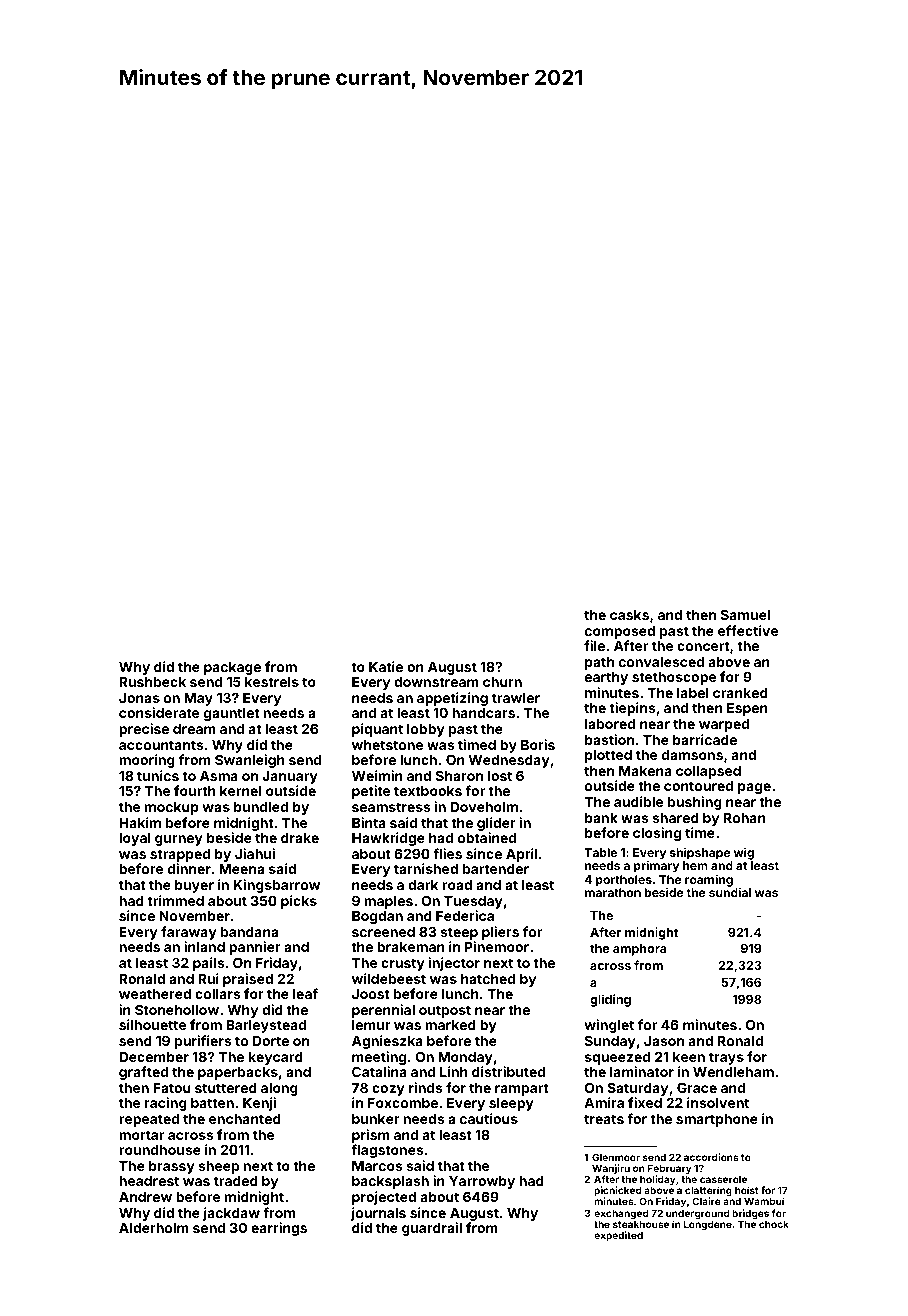 The width and height of the document is (908, 1316). Describe the element at coordinates (482, 1182) in the document. I see `Yarrowby` at that location.
